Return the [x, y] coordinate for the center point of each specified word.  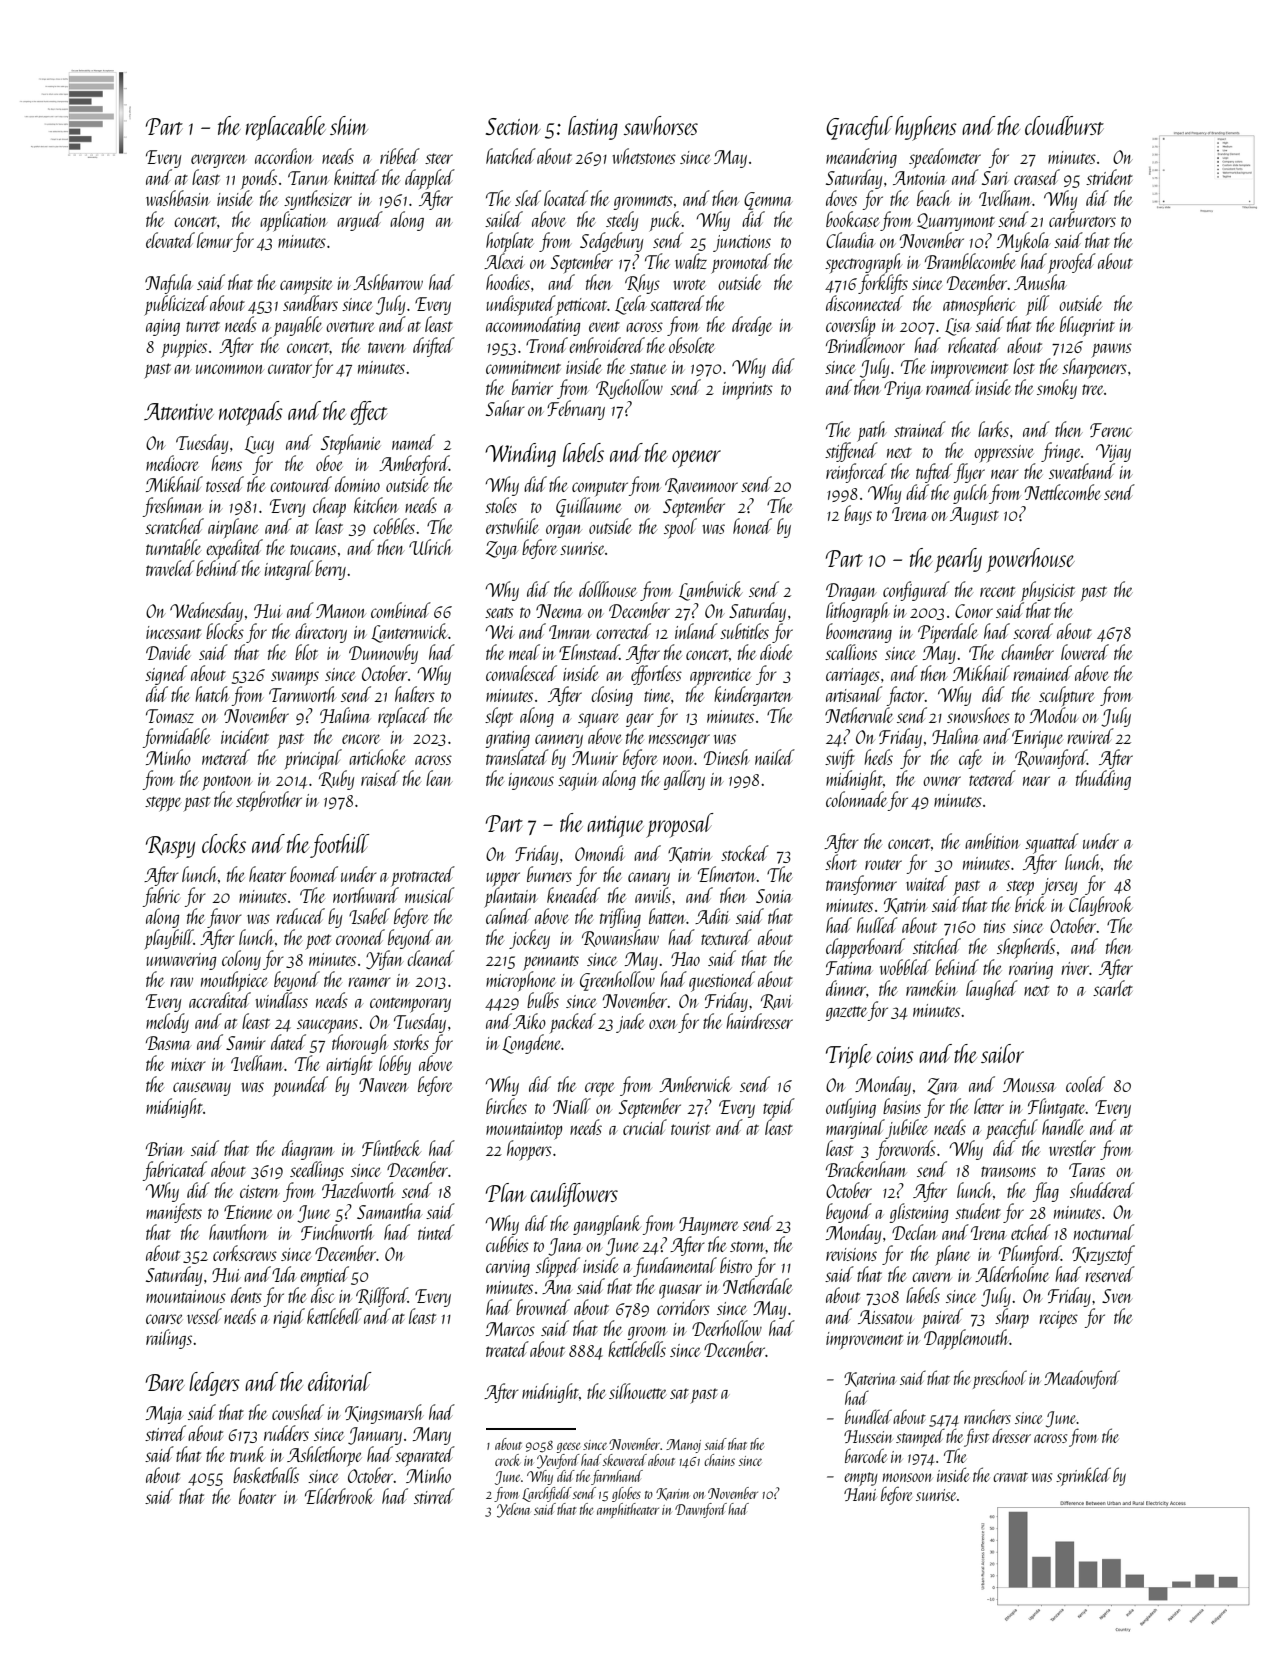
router [883, 864]
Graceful [859, 128]
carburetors [1082, 219]
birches [506, 1106]
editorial [340, 1381]
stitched [937, 946]
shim [349, 125]
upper [503, 879]
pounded [300, 1086]
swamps [295, 678]
